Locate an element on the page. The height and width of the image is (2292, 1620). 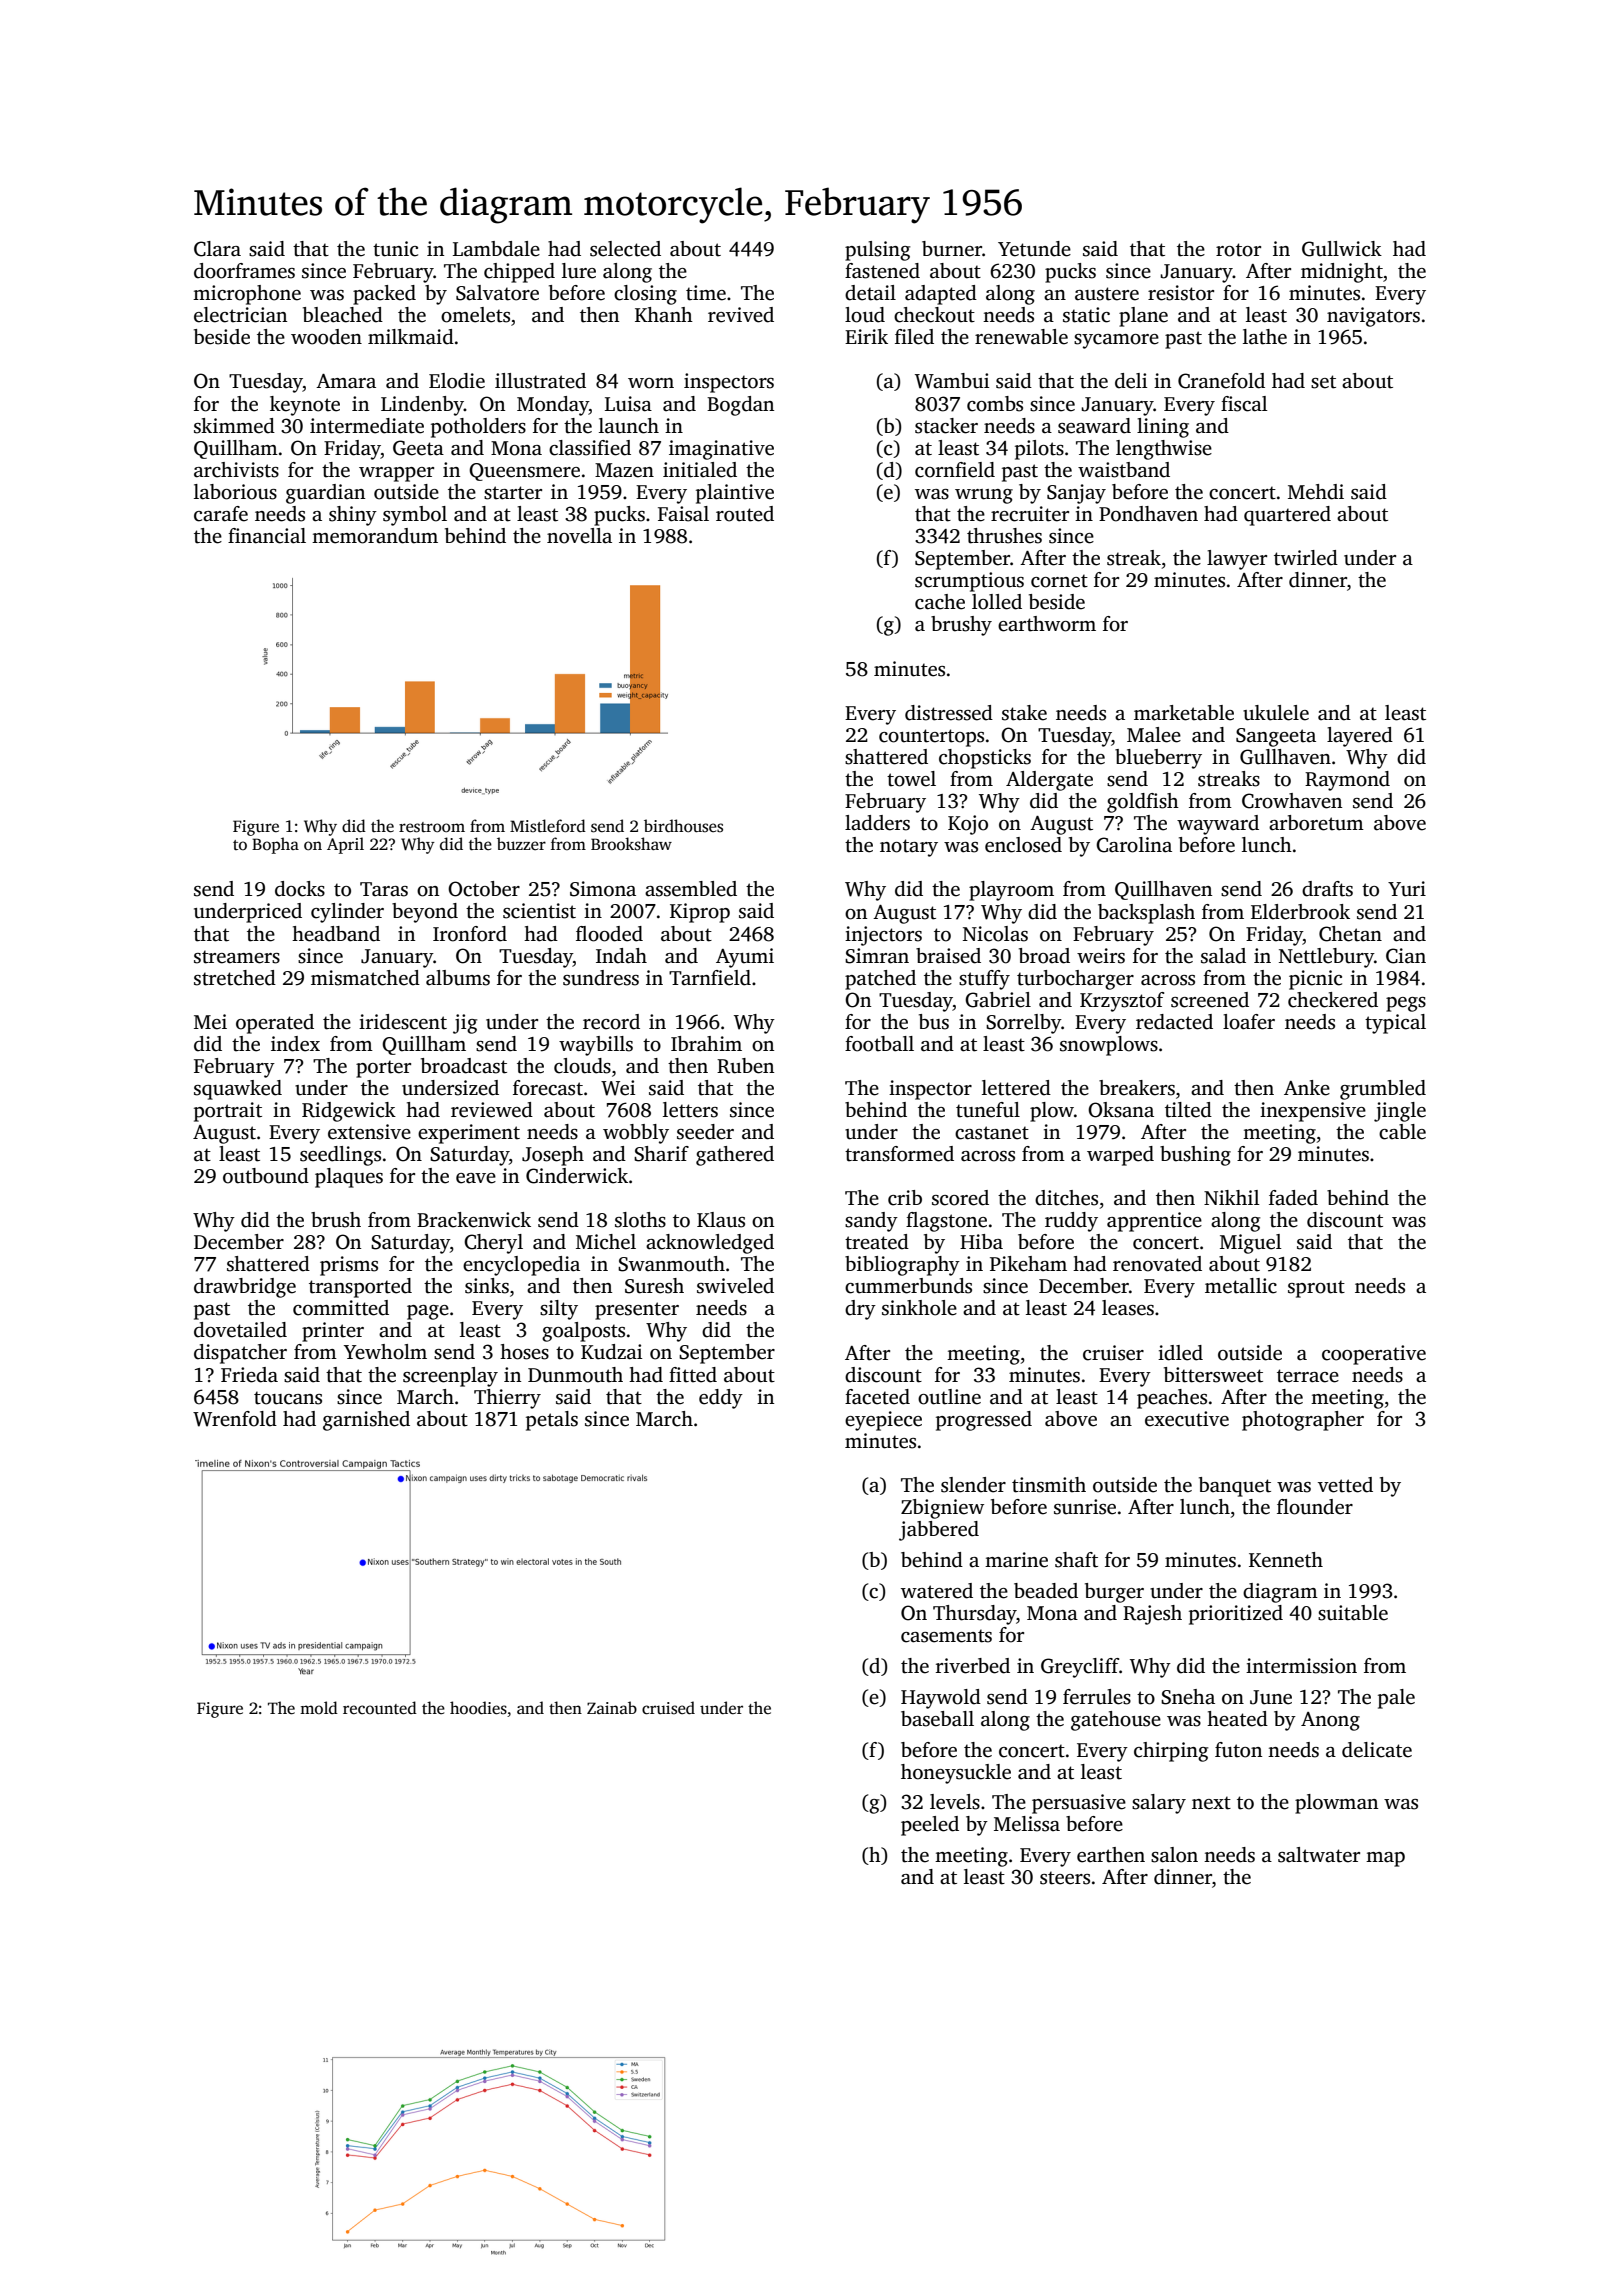
Clara is located at coordinates (217, 249).
